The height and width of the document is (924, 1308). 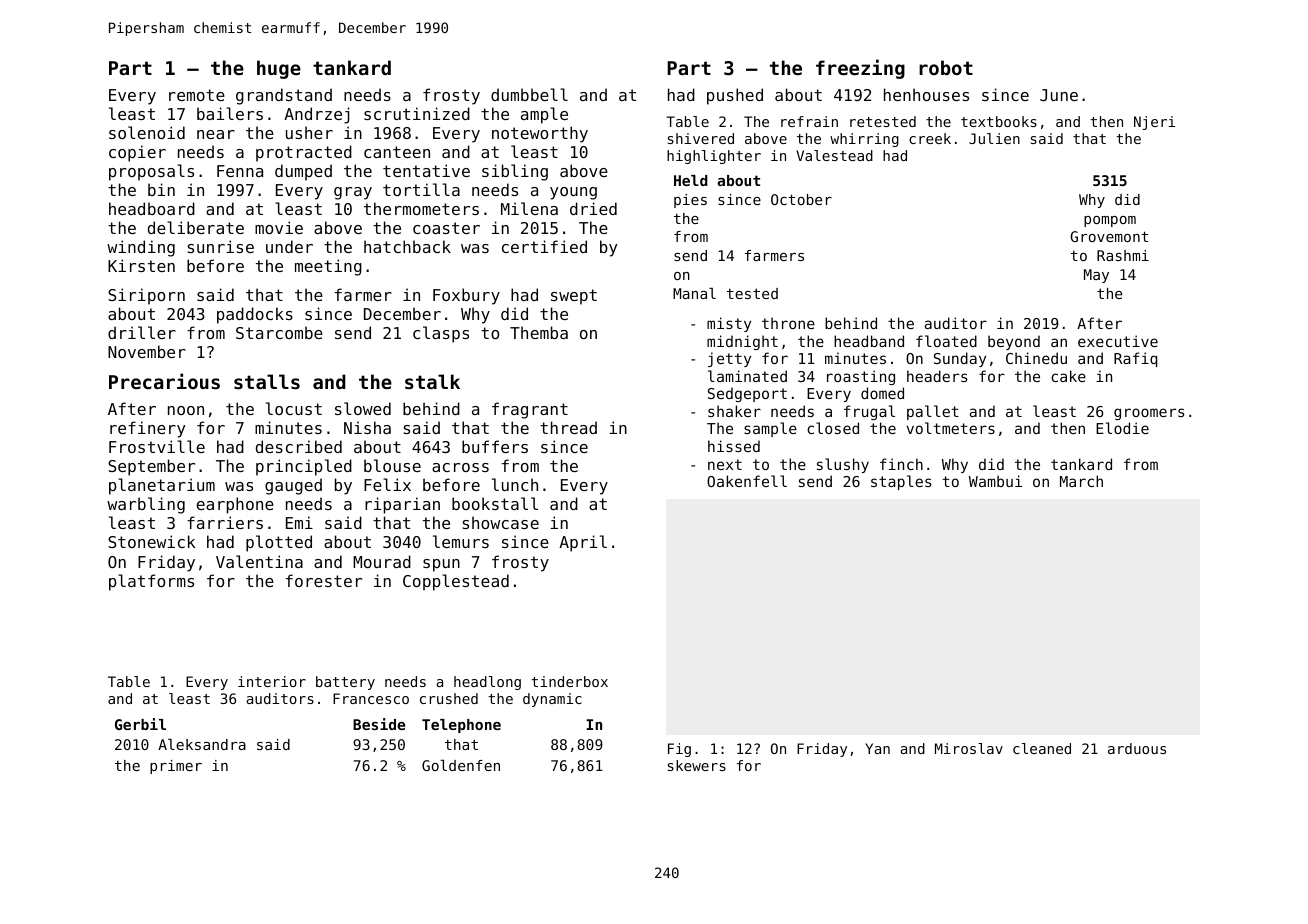 What do you see at coordinates (569, 681) in the document?
I see `tinderbox` at bounding box center [569, 681].
